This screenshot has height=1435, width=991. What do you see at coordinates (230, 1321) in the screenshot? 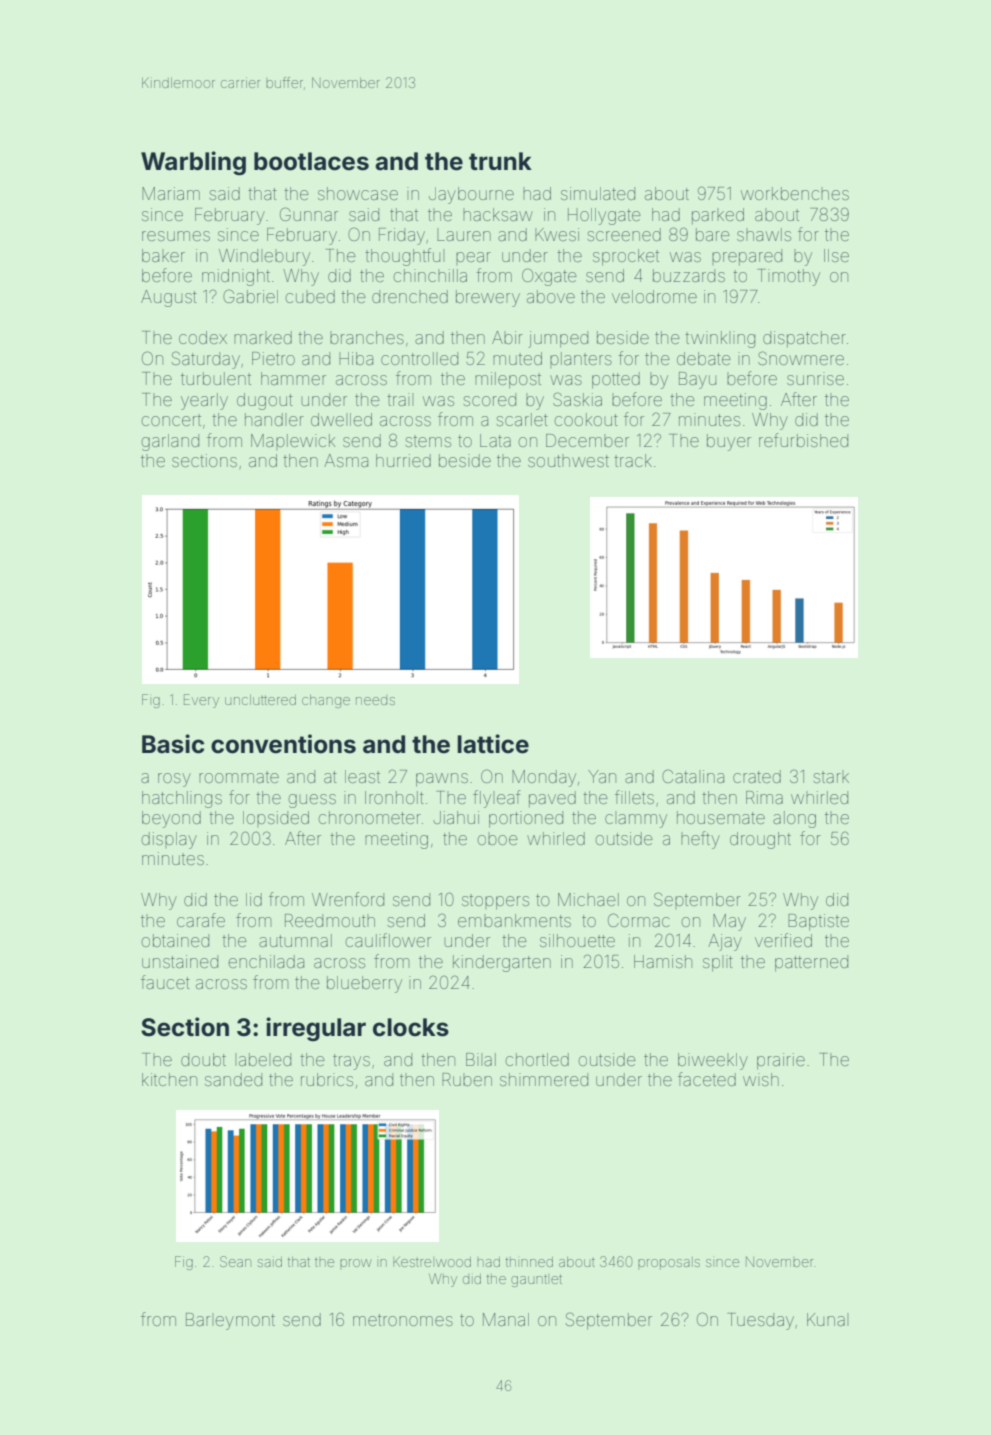
I see `Barleymont` at bounding box center [230, 1321].
